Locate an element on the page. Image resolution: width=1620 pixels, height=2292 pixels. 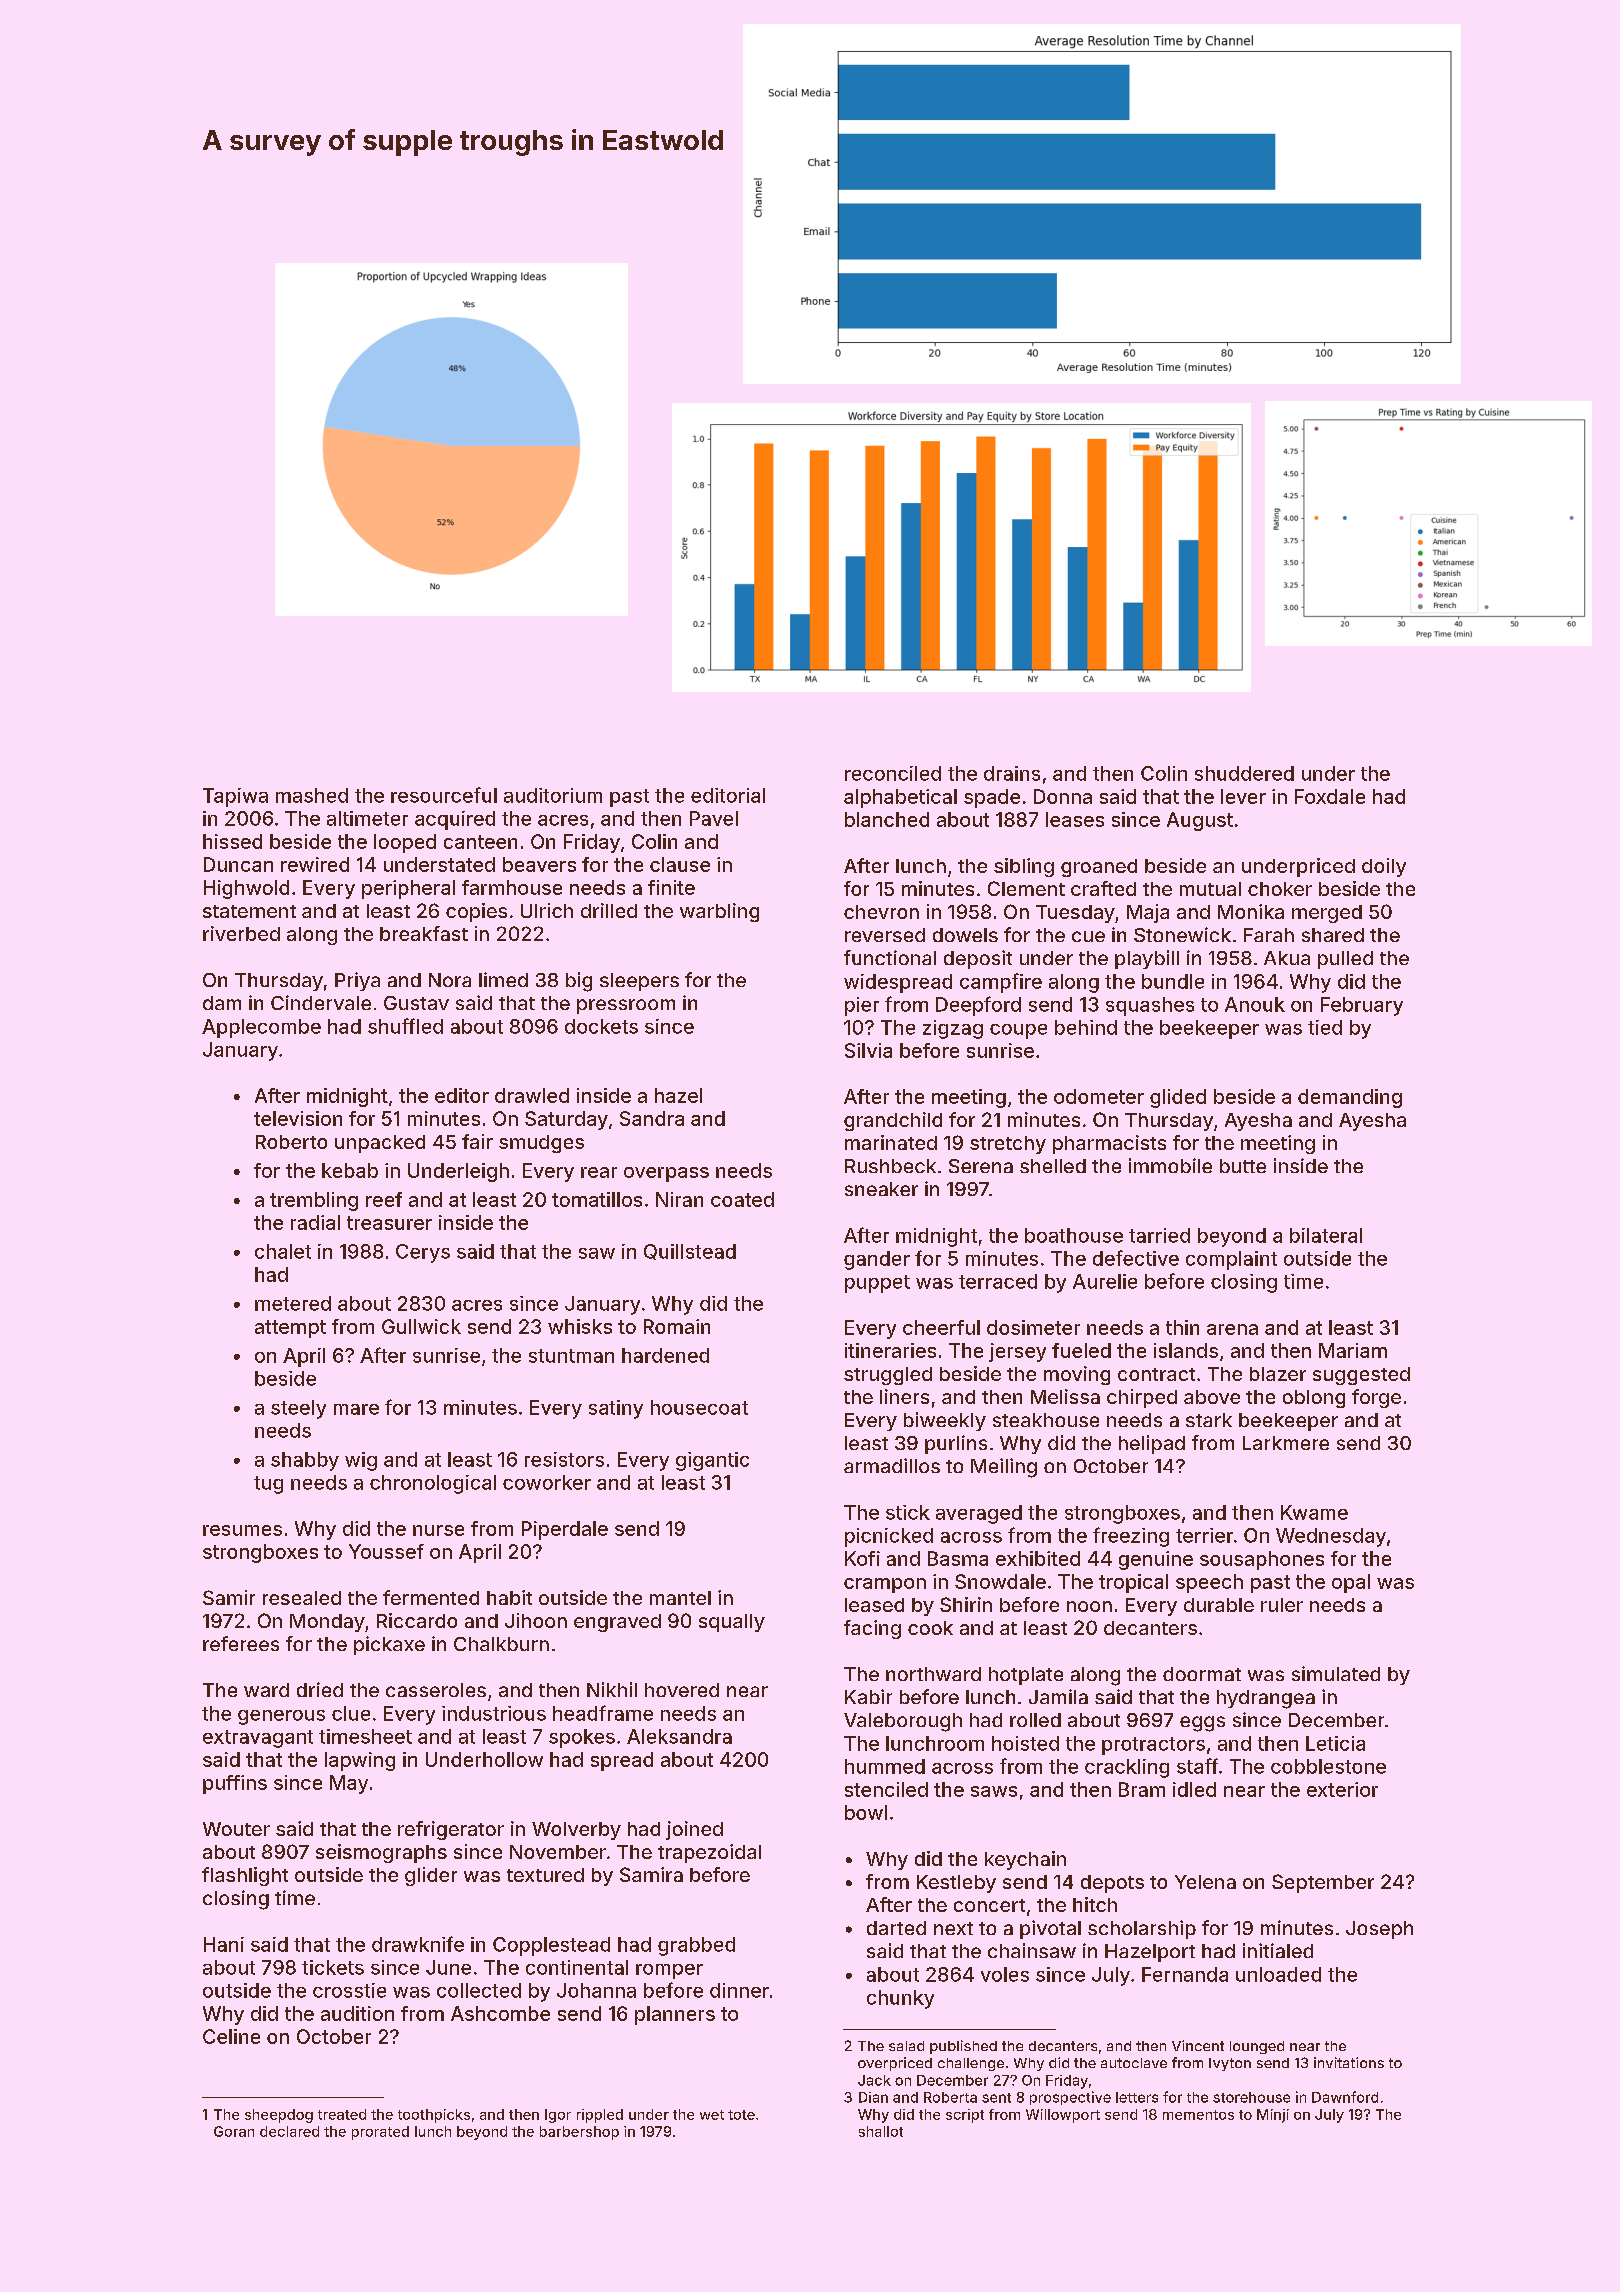
crampon is located at coordinates (885, 1585).
